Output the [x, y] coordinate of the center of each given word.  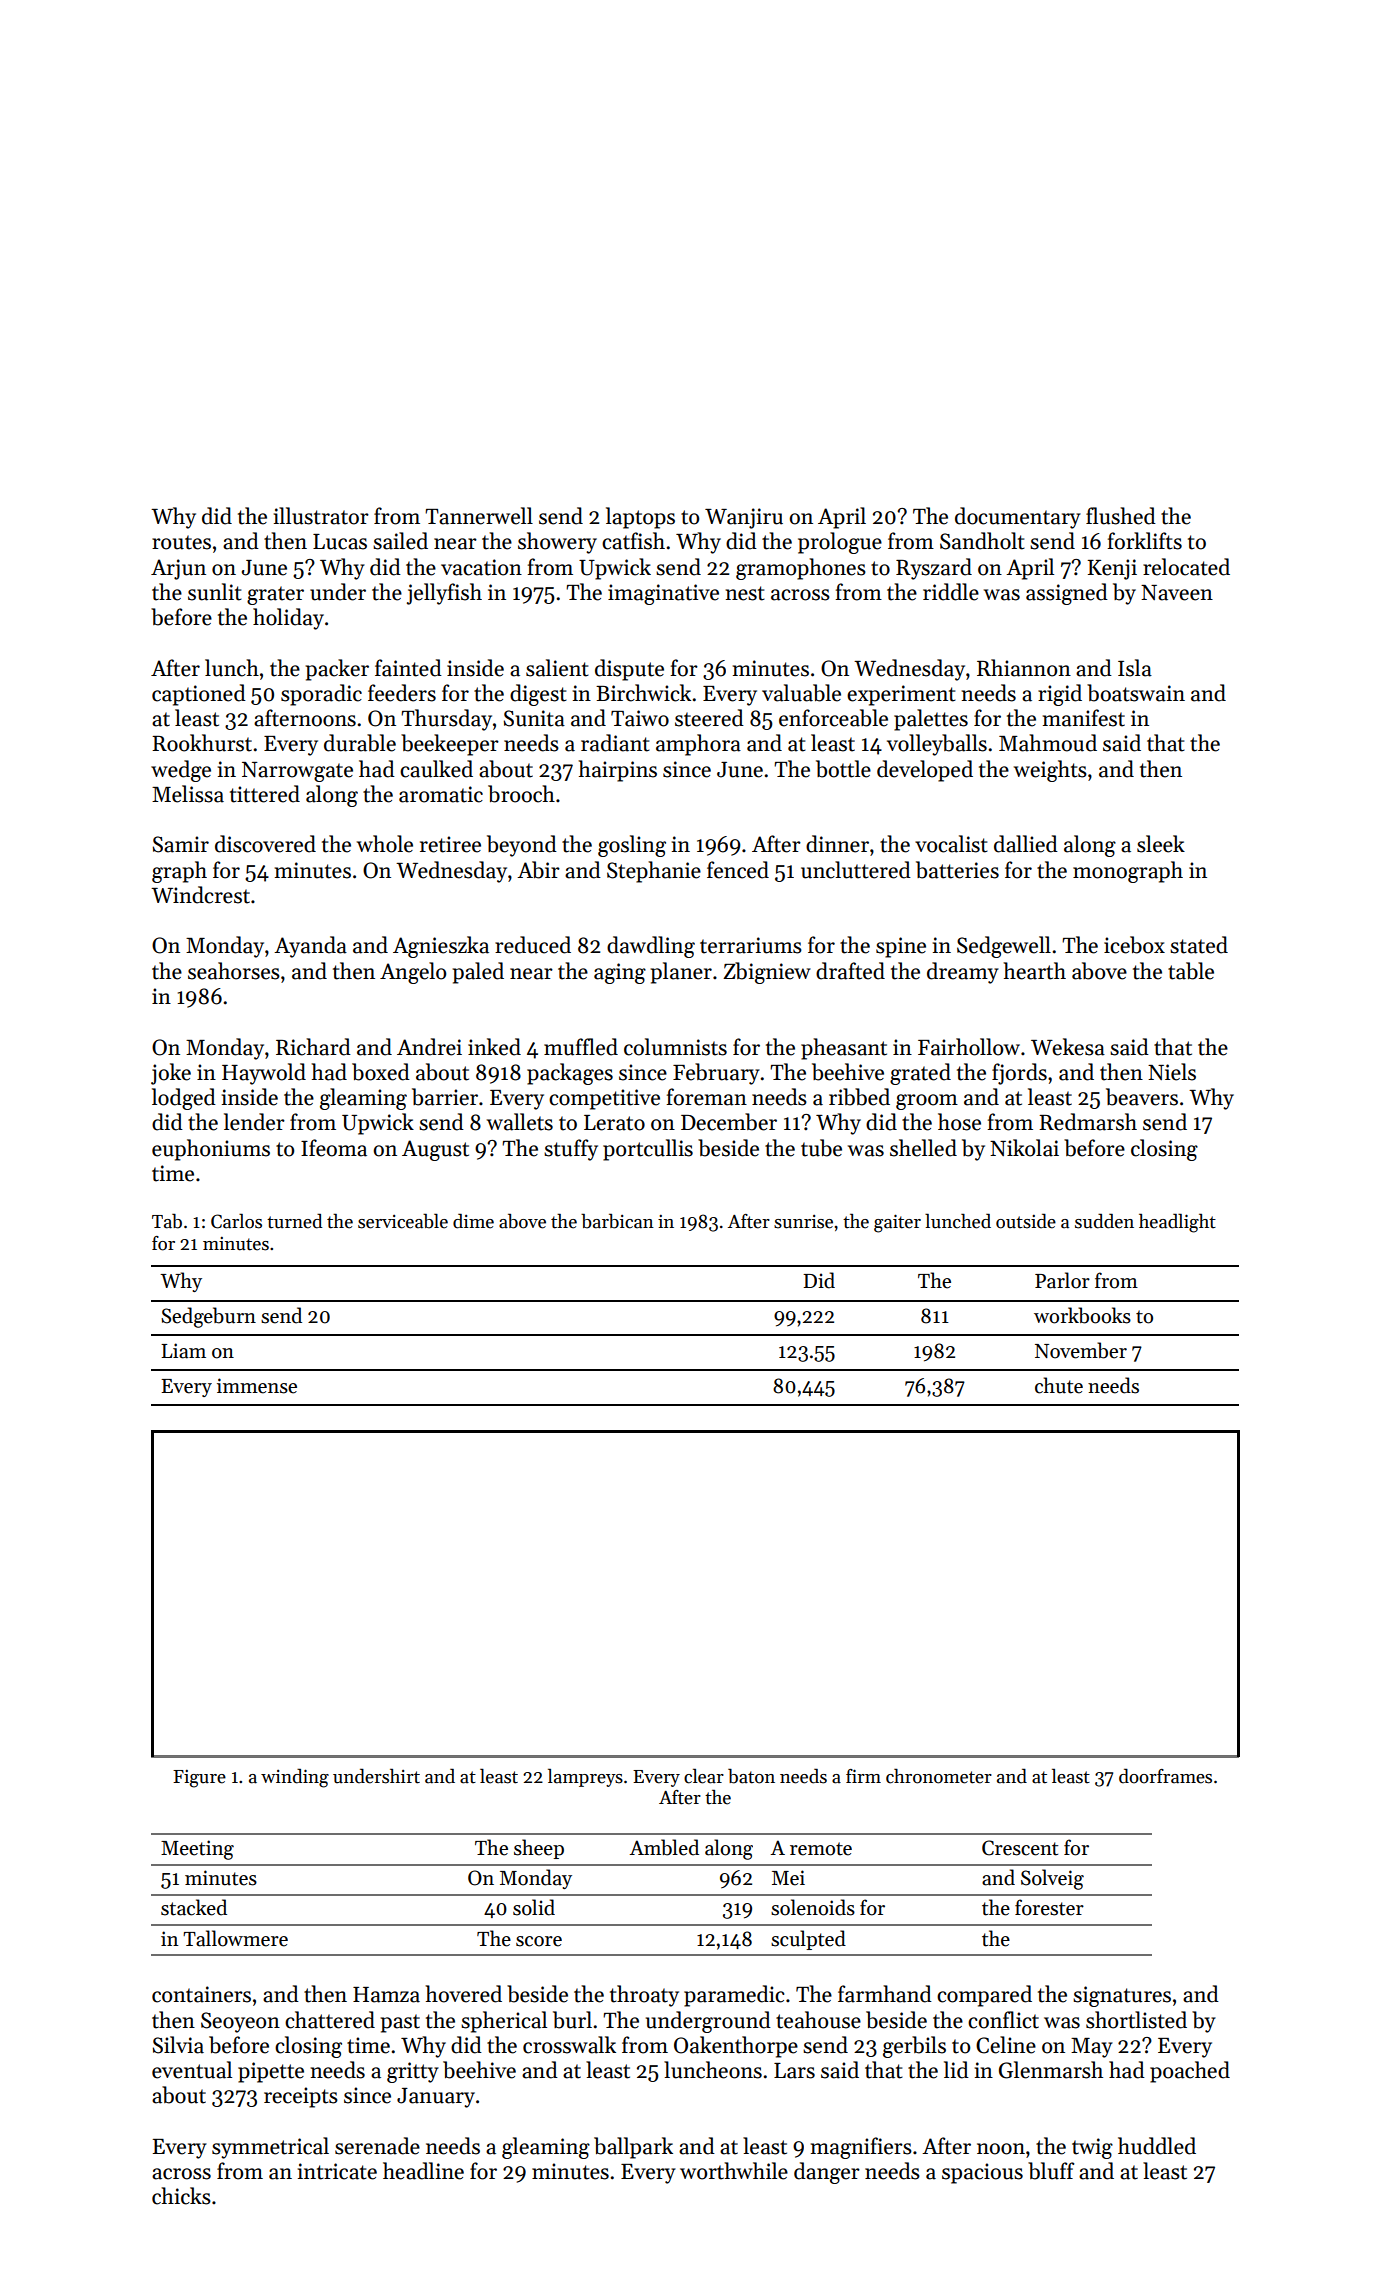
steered [709, 718]
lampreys [585, 1777]
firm [863, 1776]
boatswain [1136, 693]
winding [295, 1778]
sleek [1161, 844]
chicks [181, 2196]
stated [1199, 945]
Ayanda [310, 947]
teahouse [818, 2020]
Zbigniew [767, 973]
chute [1059, 1385]
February [716, 1074]
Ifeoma [334, 1148]
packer [337, 670]
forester [1049, 1907]
